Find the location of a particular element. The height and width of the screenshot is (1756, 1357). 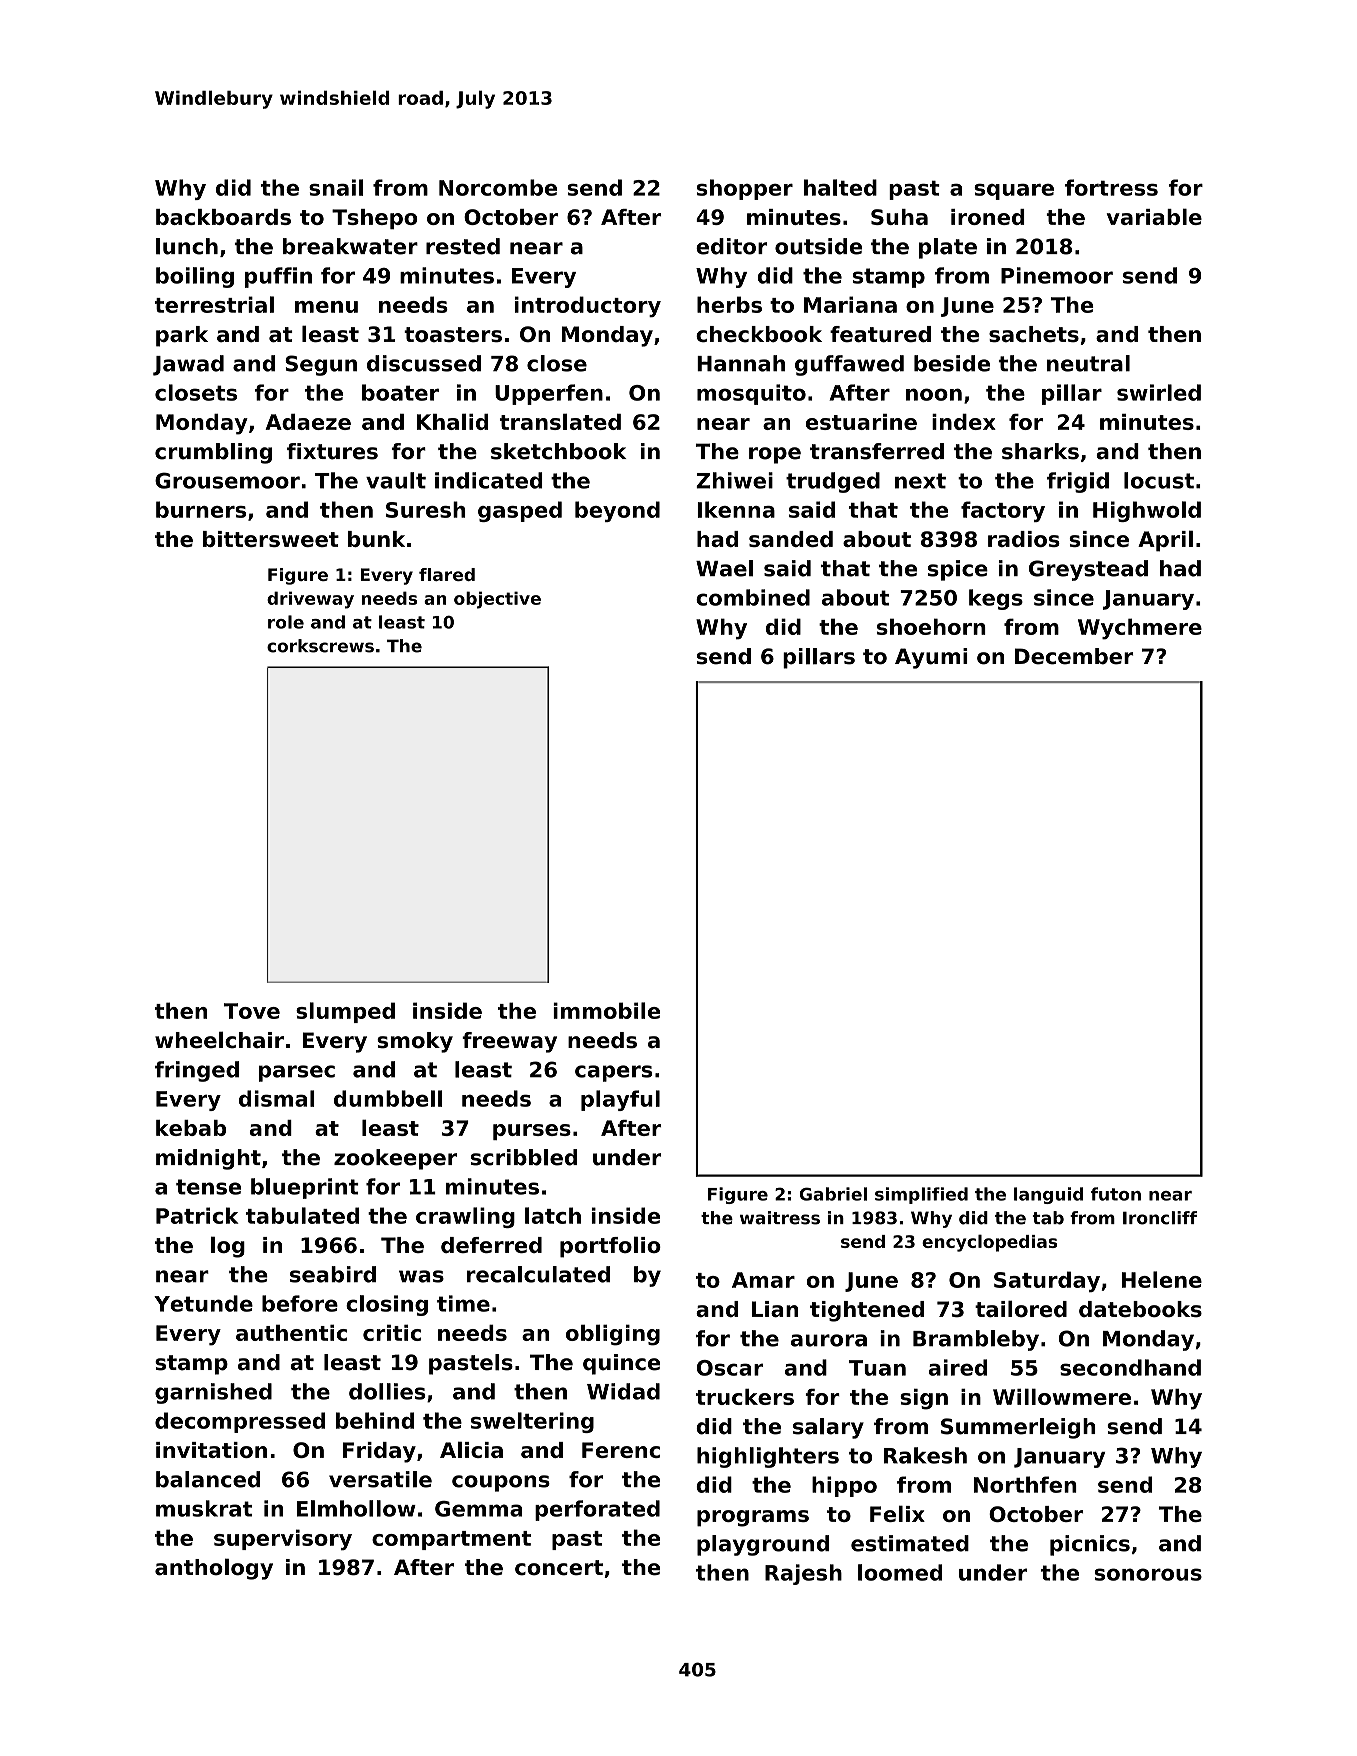

versatile is located at coordinates (380, 1479).
